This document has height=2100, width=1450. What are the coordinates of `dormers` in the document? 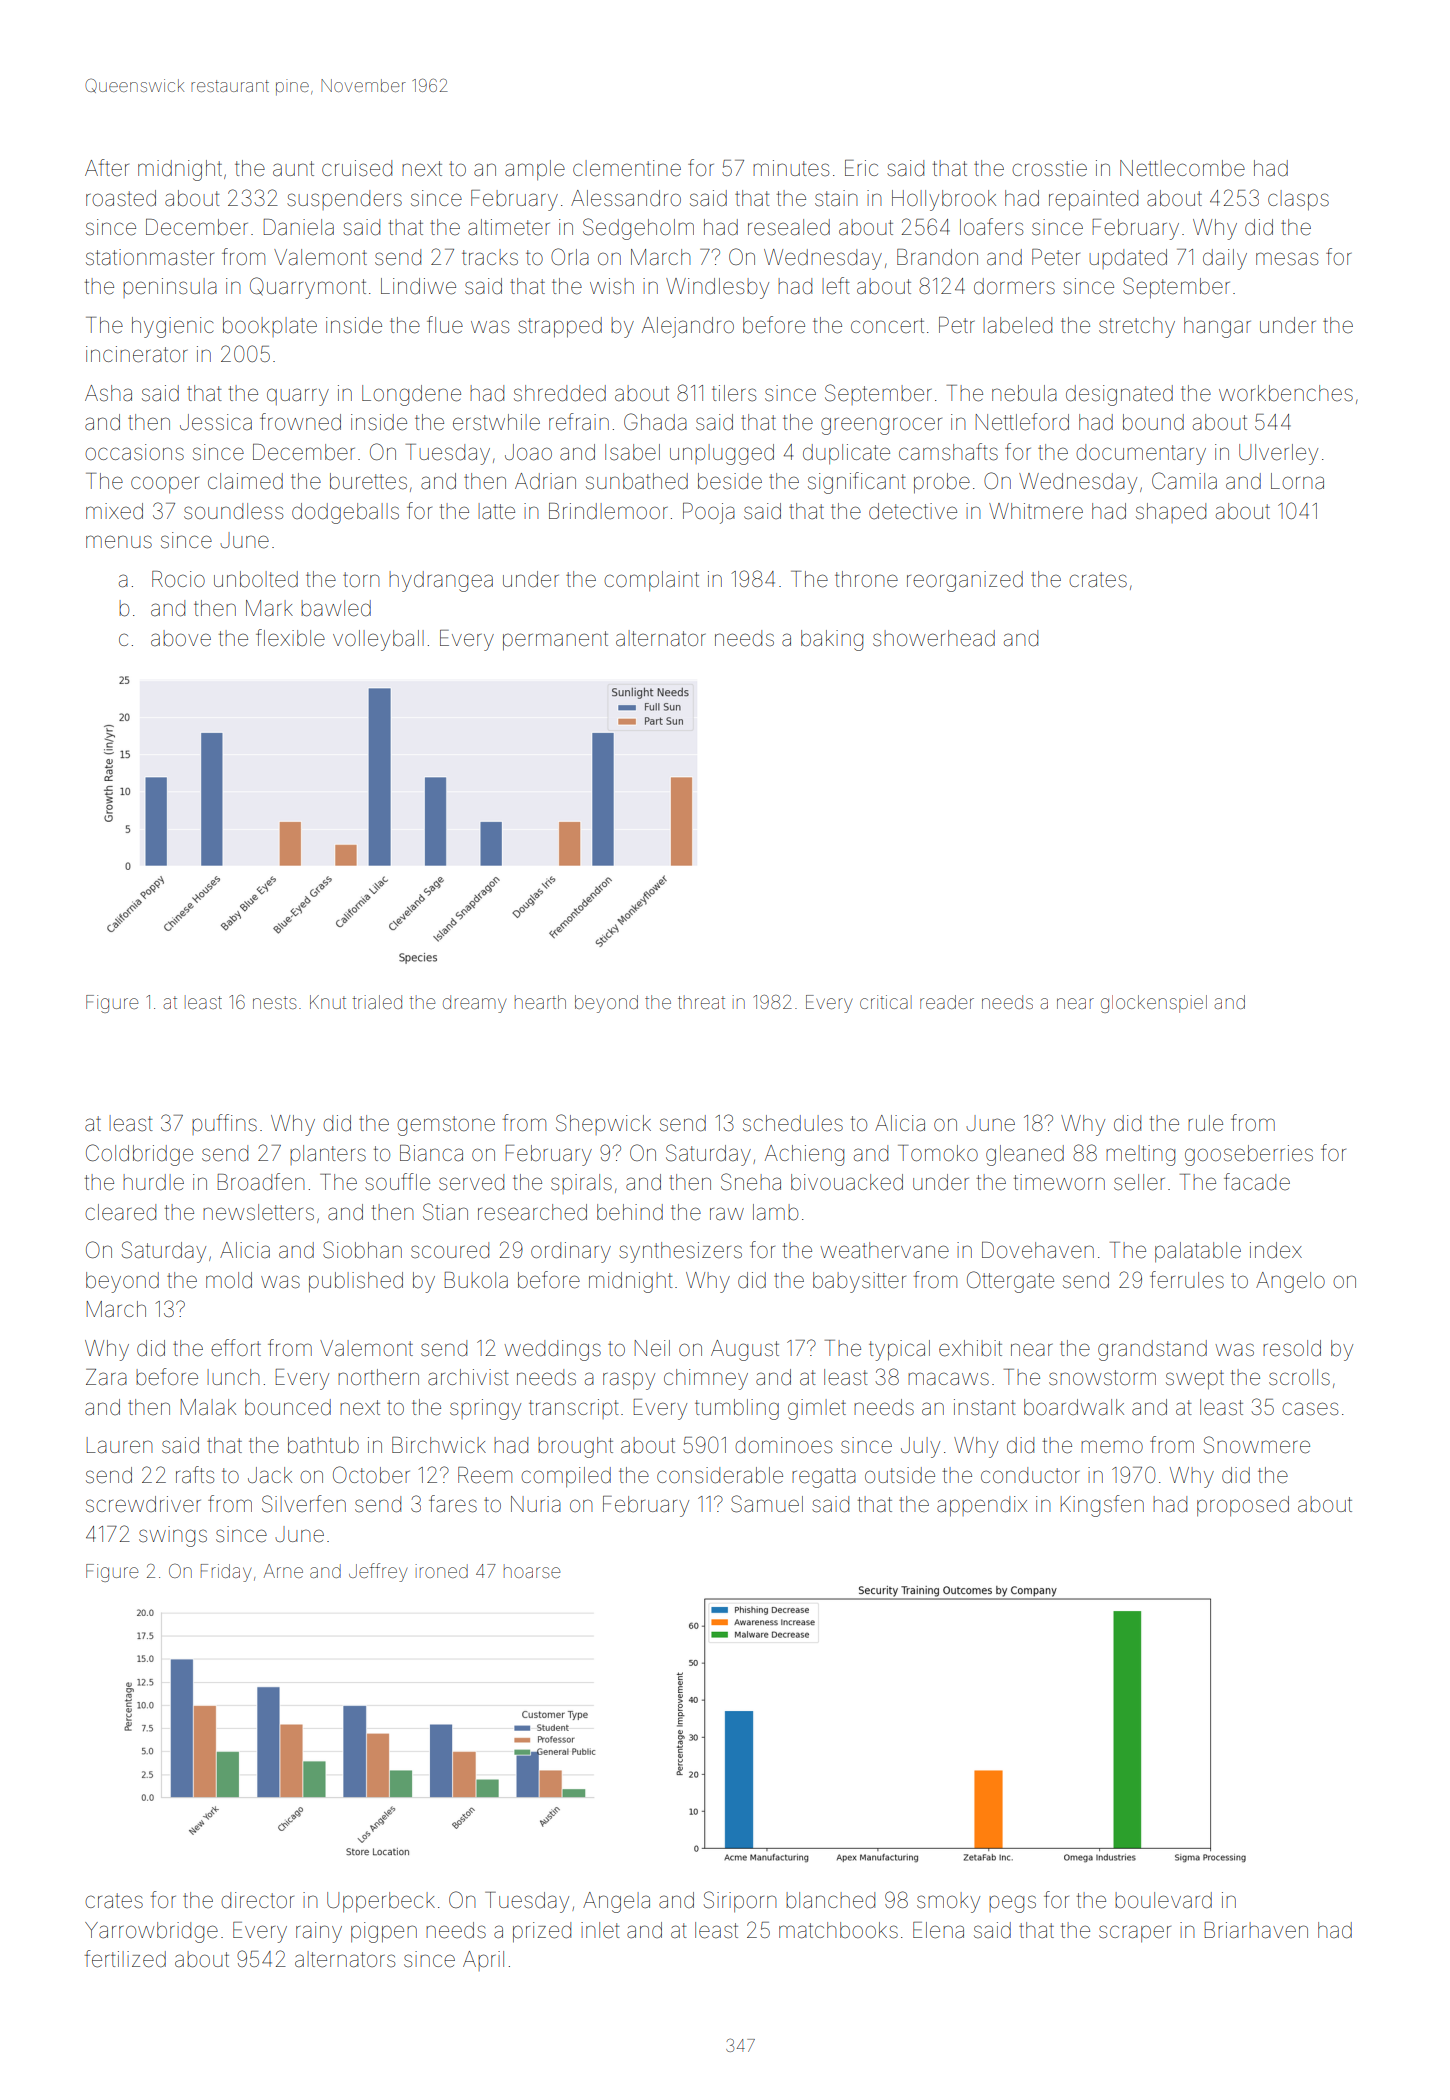 It's located at (1014, 286).
